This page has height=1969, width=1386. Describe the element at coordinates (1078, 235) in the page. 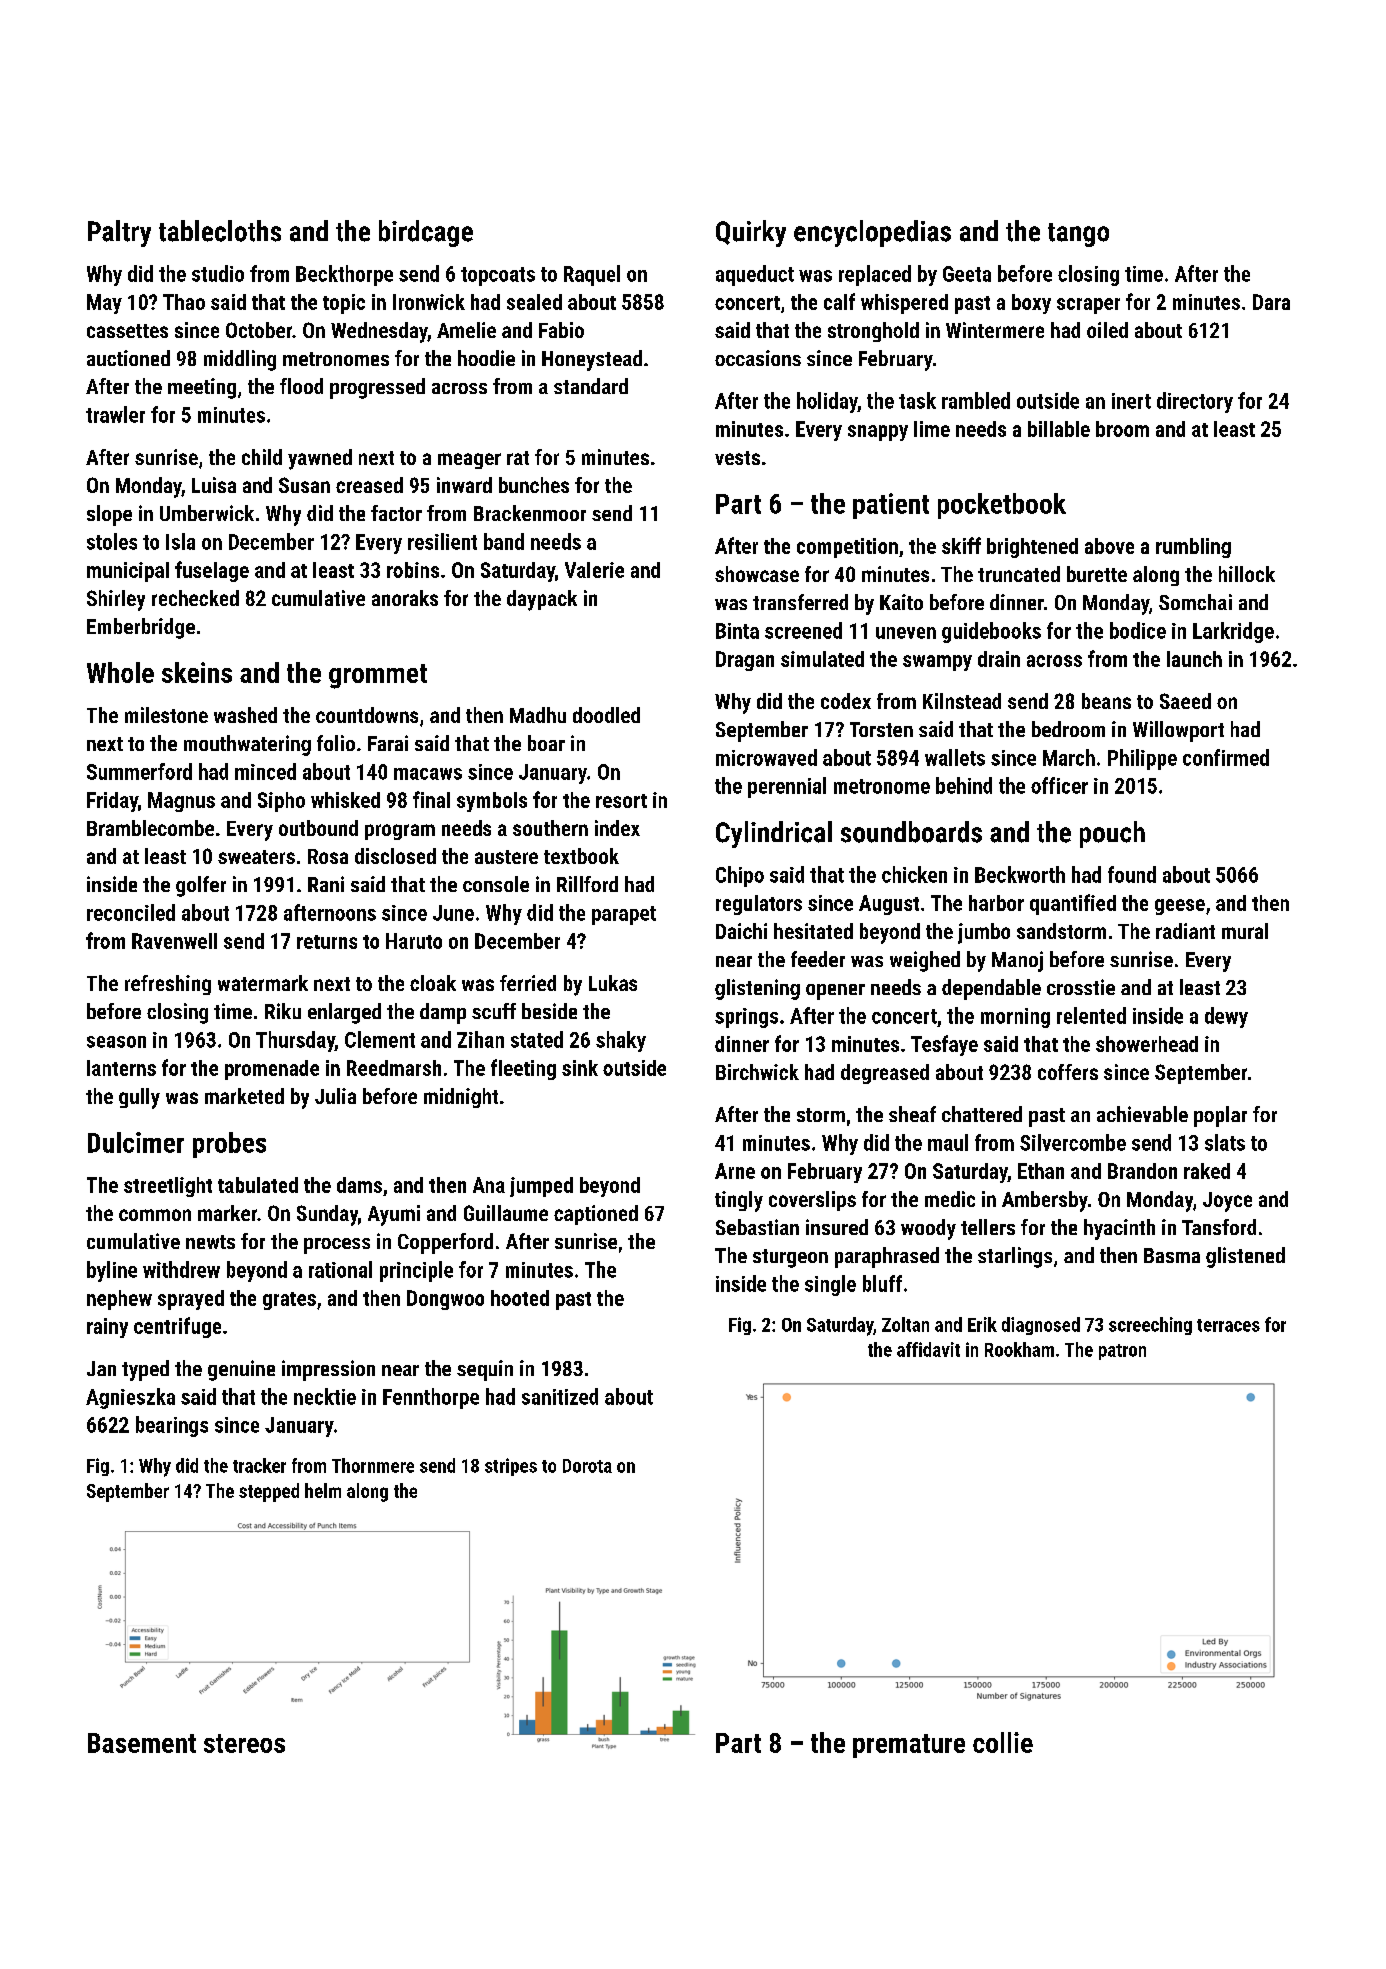

I see `tango` at that location.
